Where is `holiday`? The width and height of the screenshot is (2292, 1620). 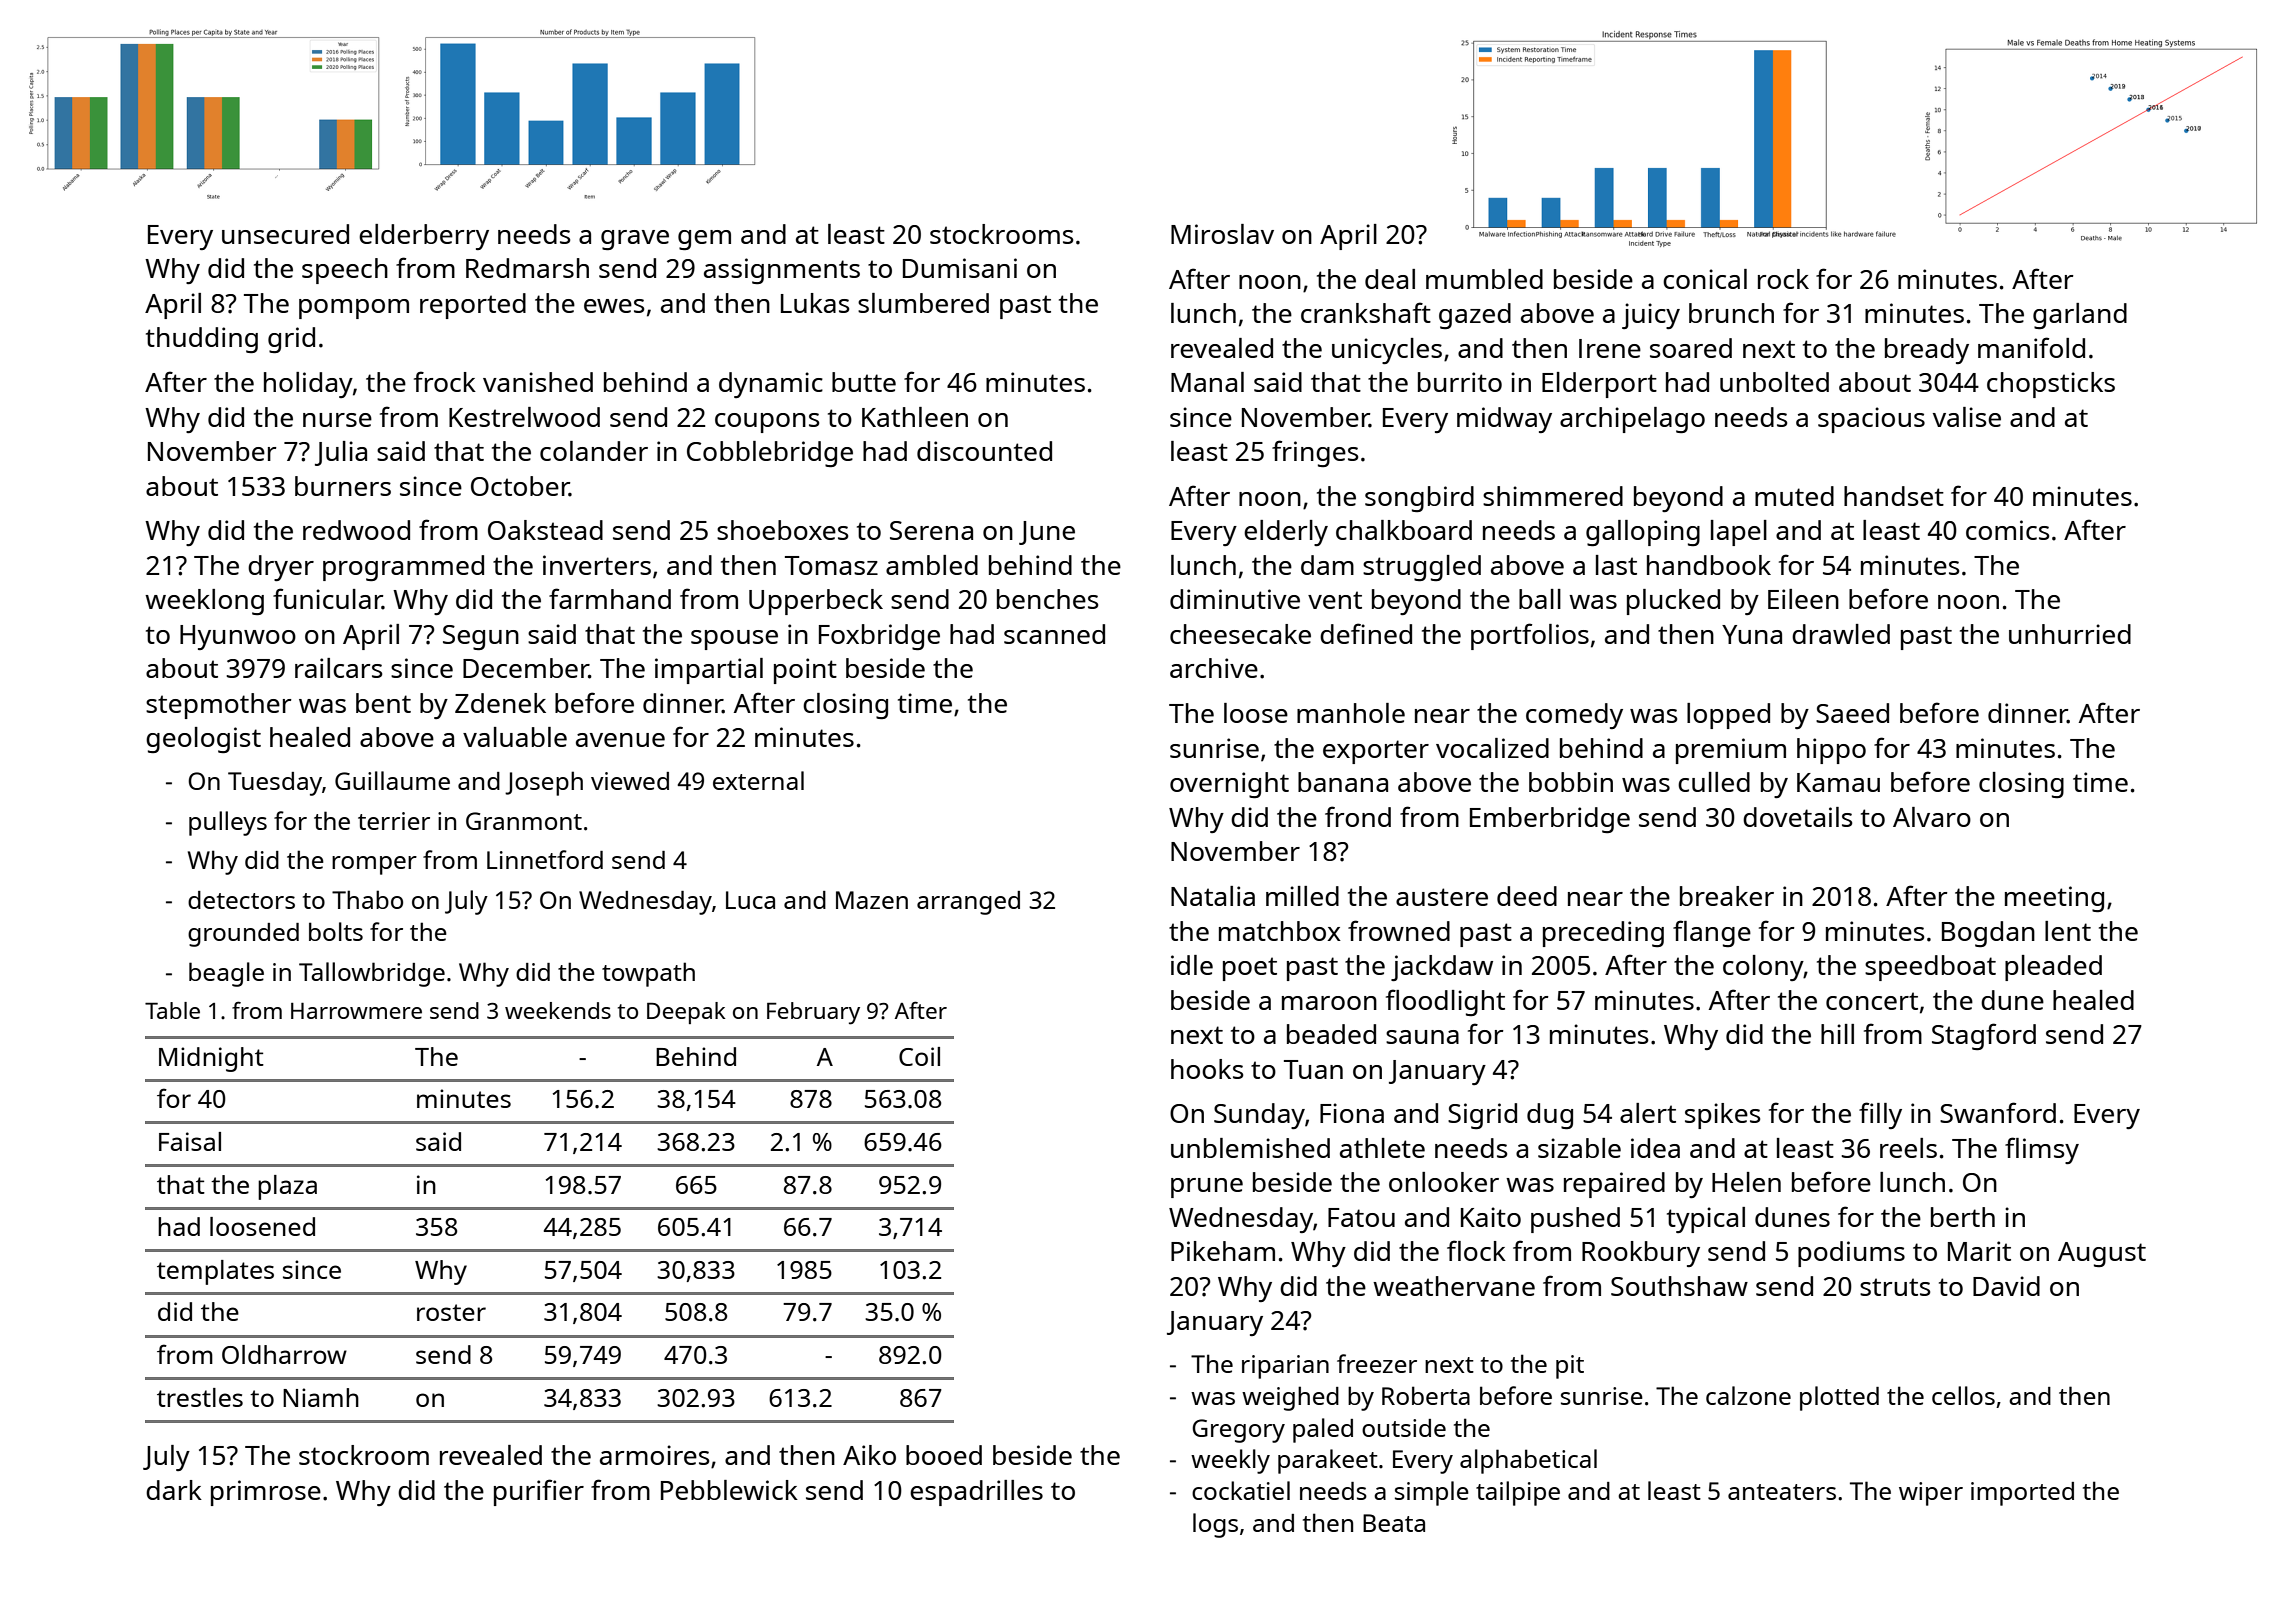 holiday is located at coordinates (308, 385).
